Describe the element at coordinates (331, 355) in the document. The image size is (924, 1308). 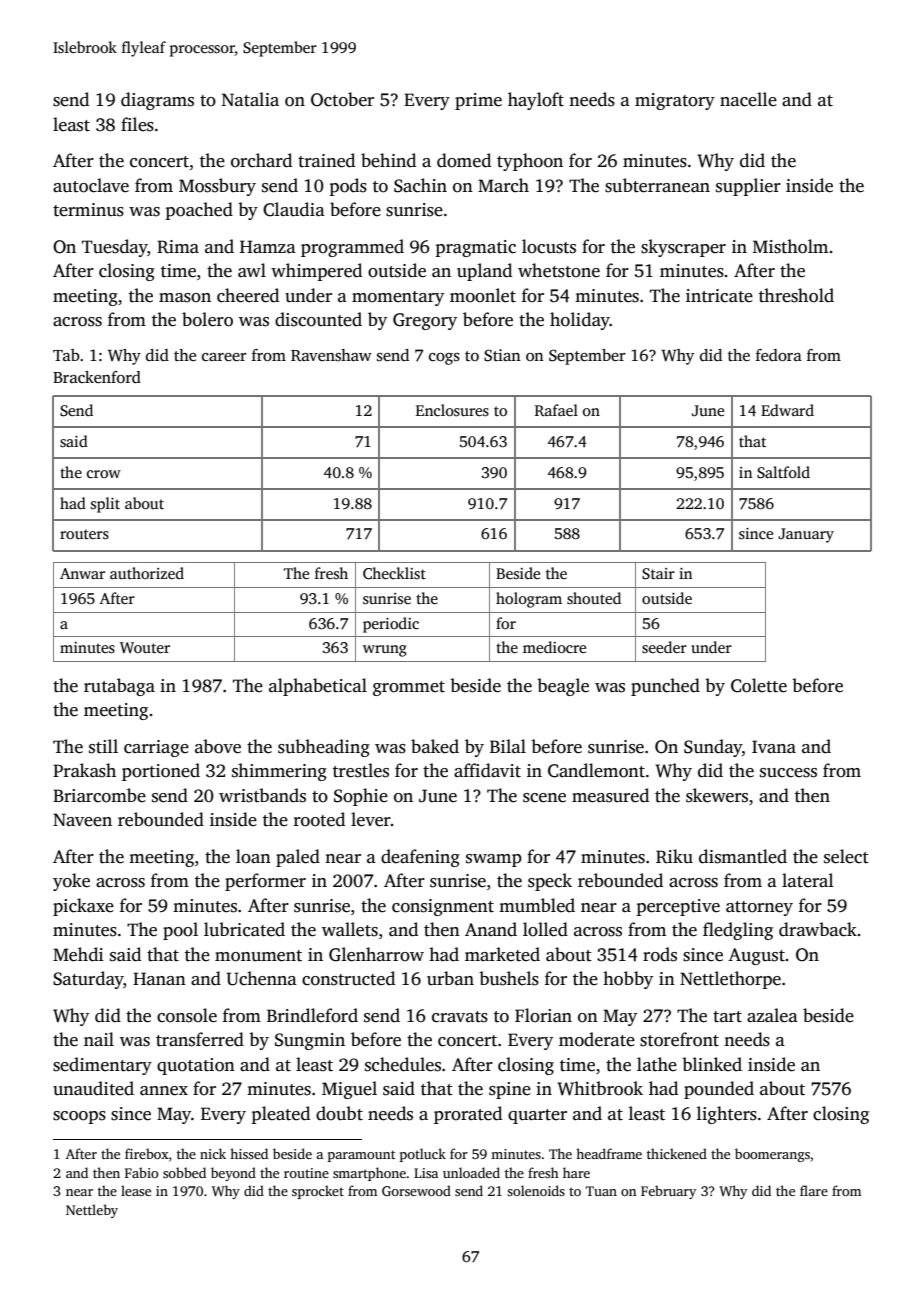
I see `Ravenshaw` at that location.
